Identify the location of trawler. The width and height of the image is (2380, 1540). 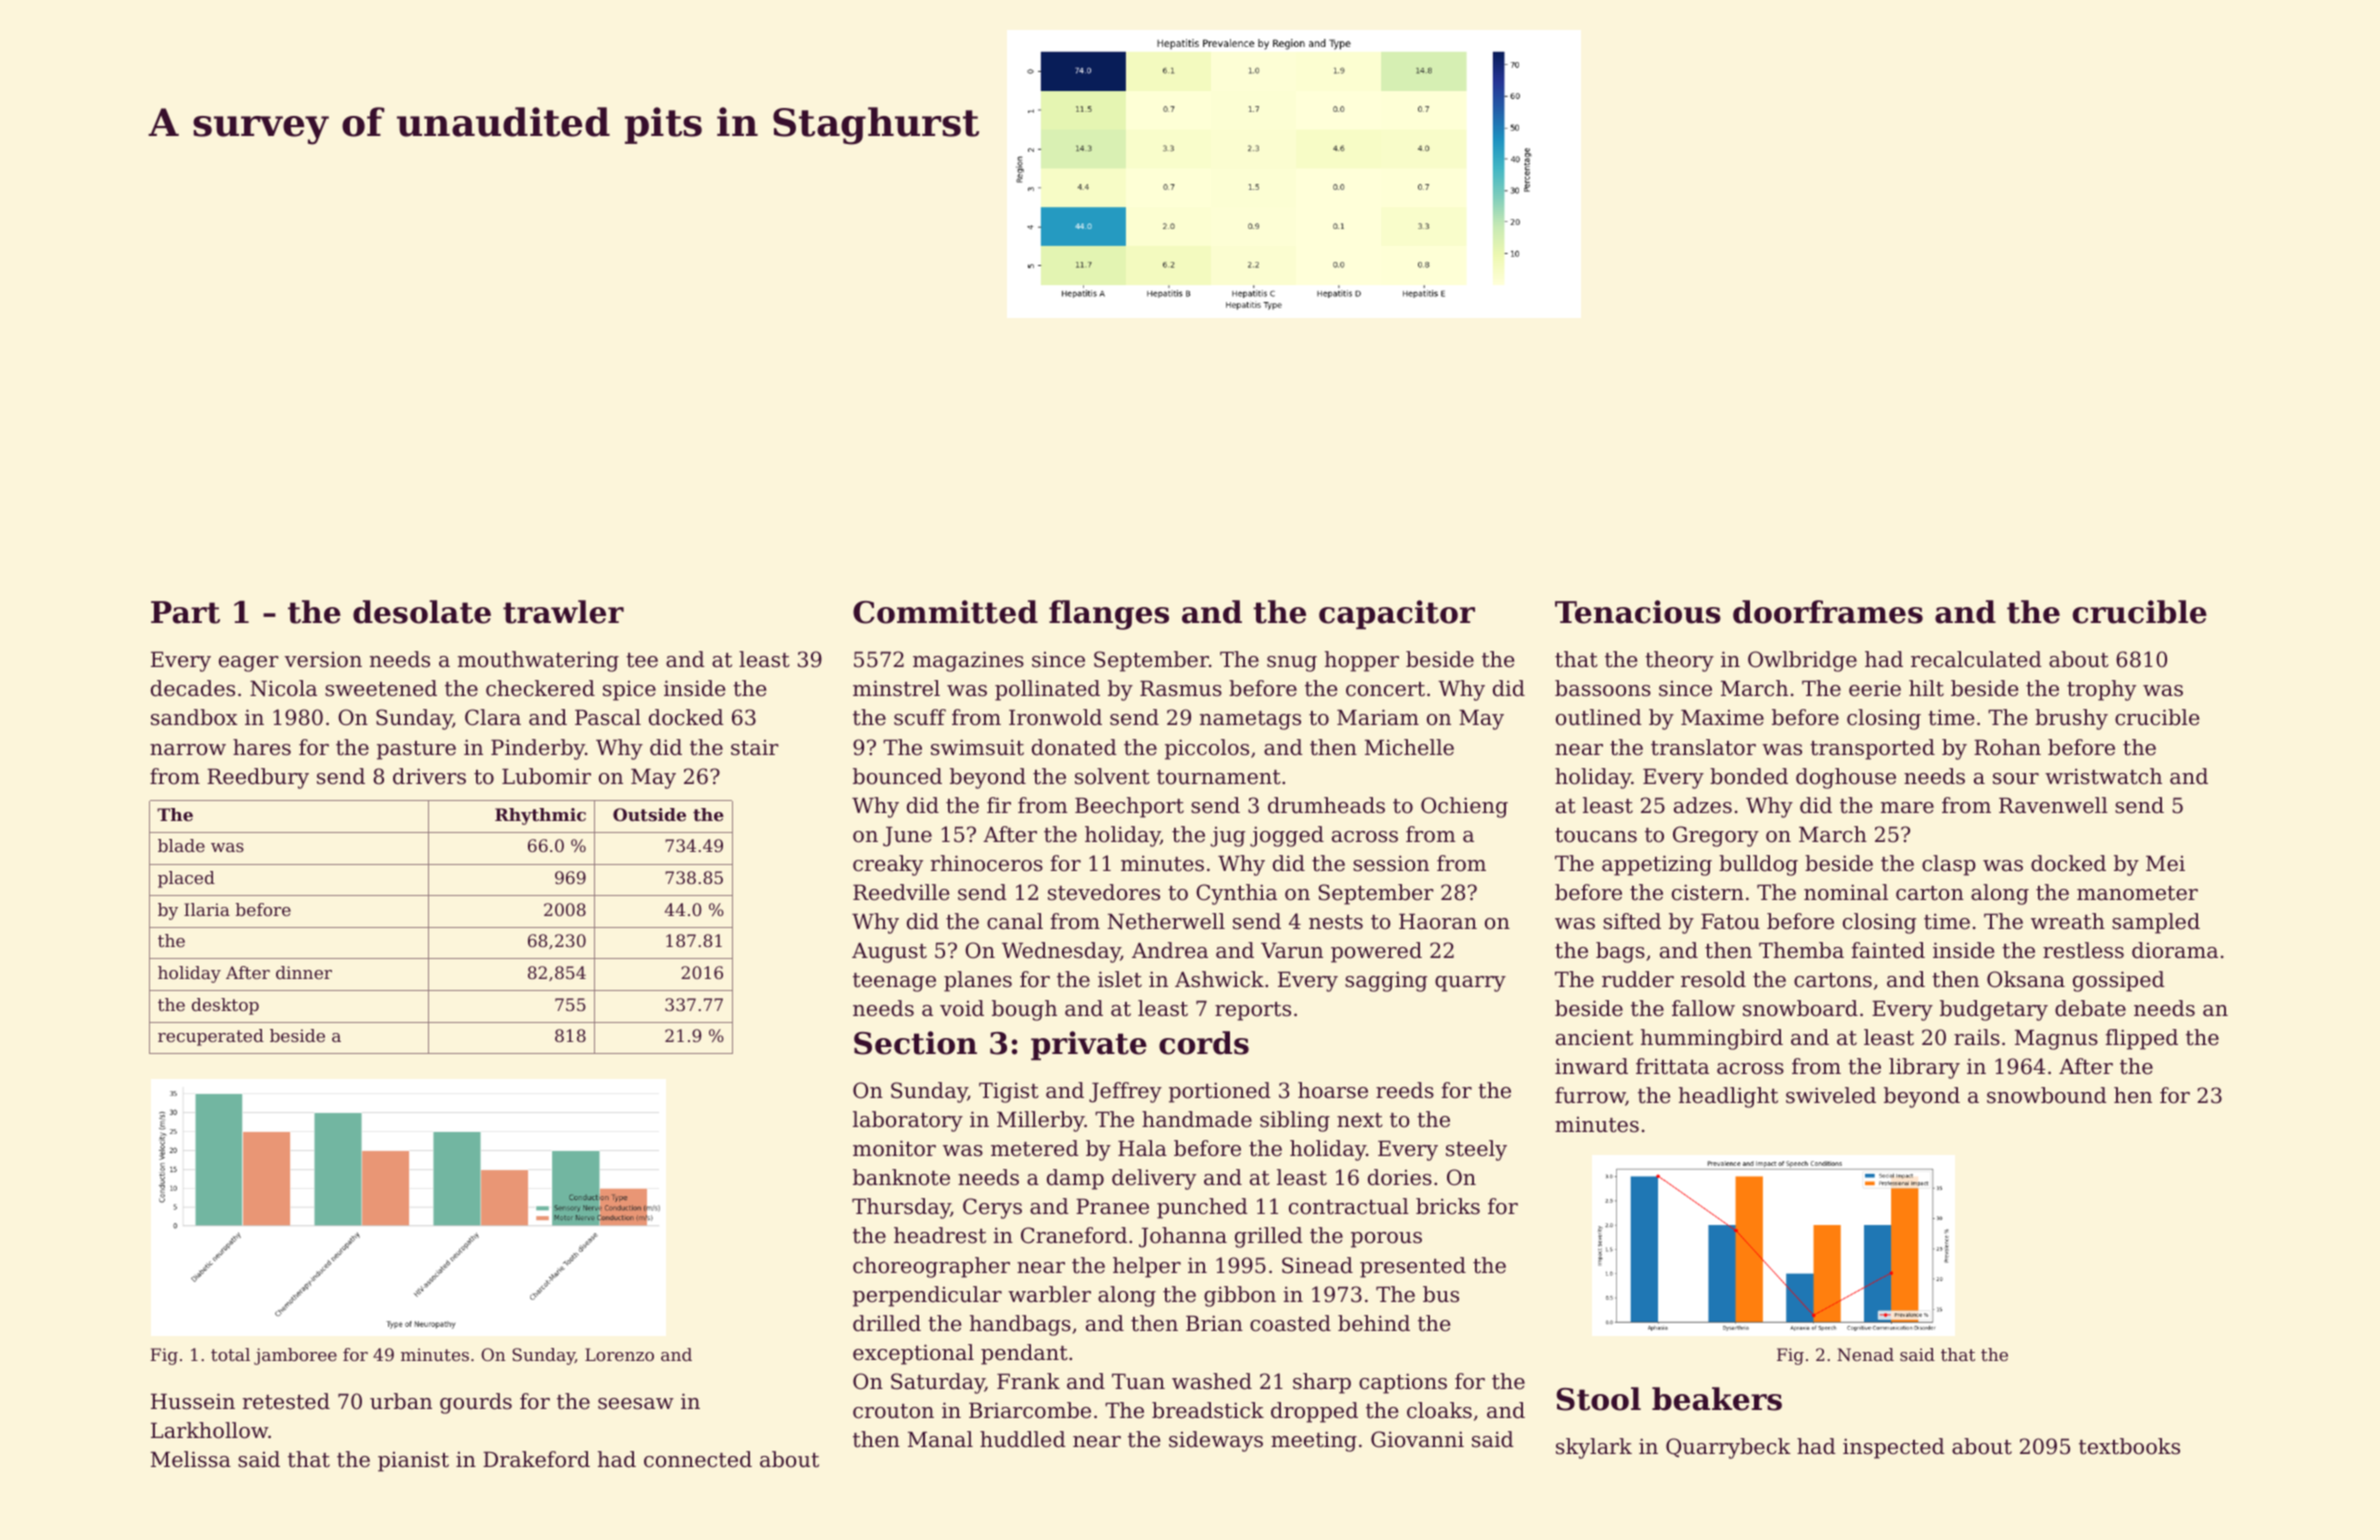
(563, 612).
